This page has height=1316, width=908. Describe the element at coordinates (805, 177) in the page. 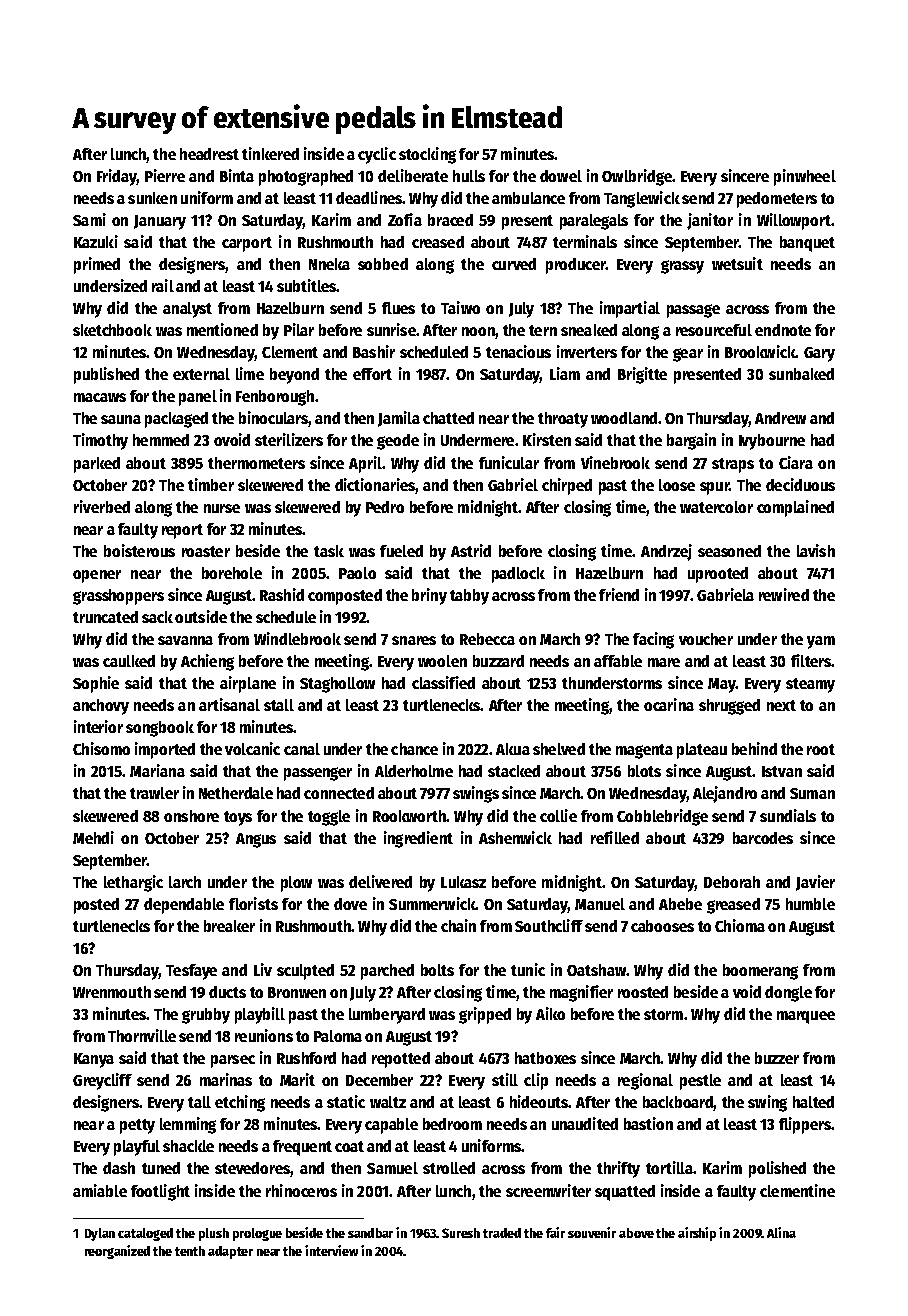

I see `pinwheel` at that location.
